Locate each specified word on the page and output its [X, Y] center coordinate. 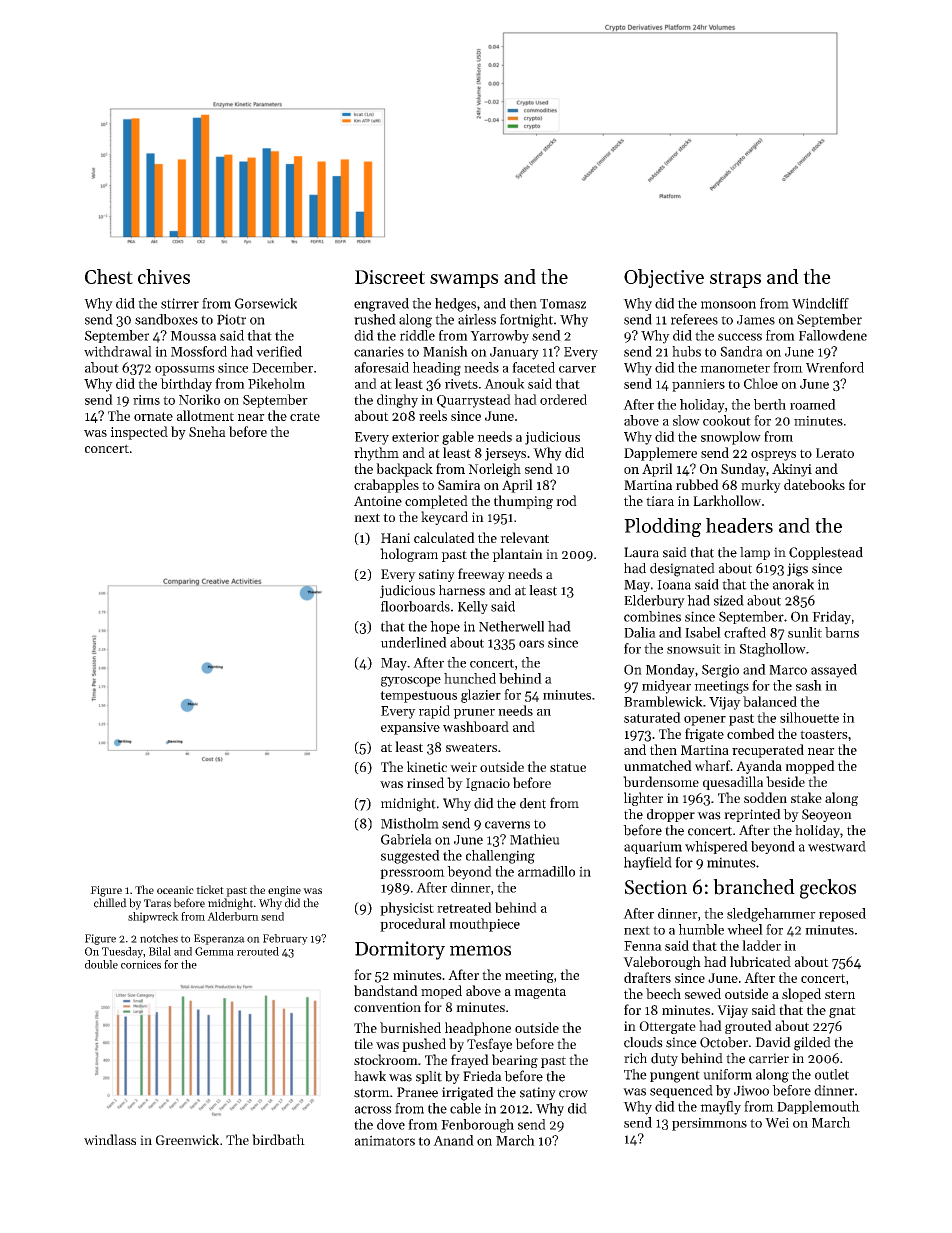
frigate [704, 735]
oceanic [175, 890]
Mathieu [535, 839]
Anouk [504, 383]
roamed [813, 404]
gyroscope [411, 681]
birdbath [278, 1139]
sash [809, 685]
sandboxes [166, 319]
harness [462, 590]
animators [385, 1140]
